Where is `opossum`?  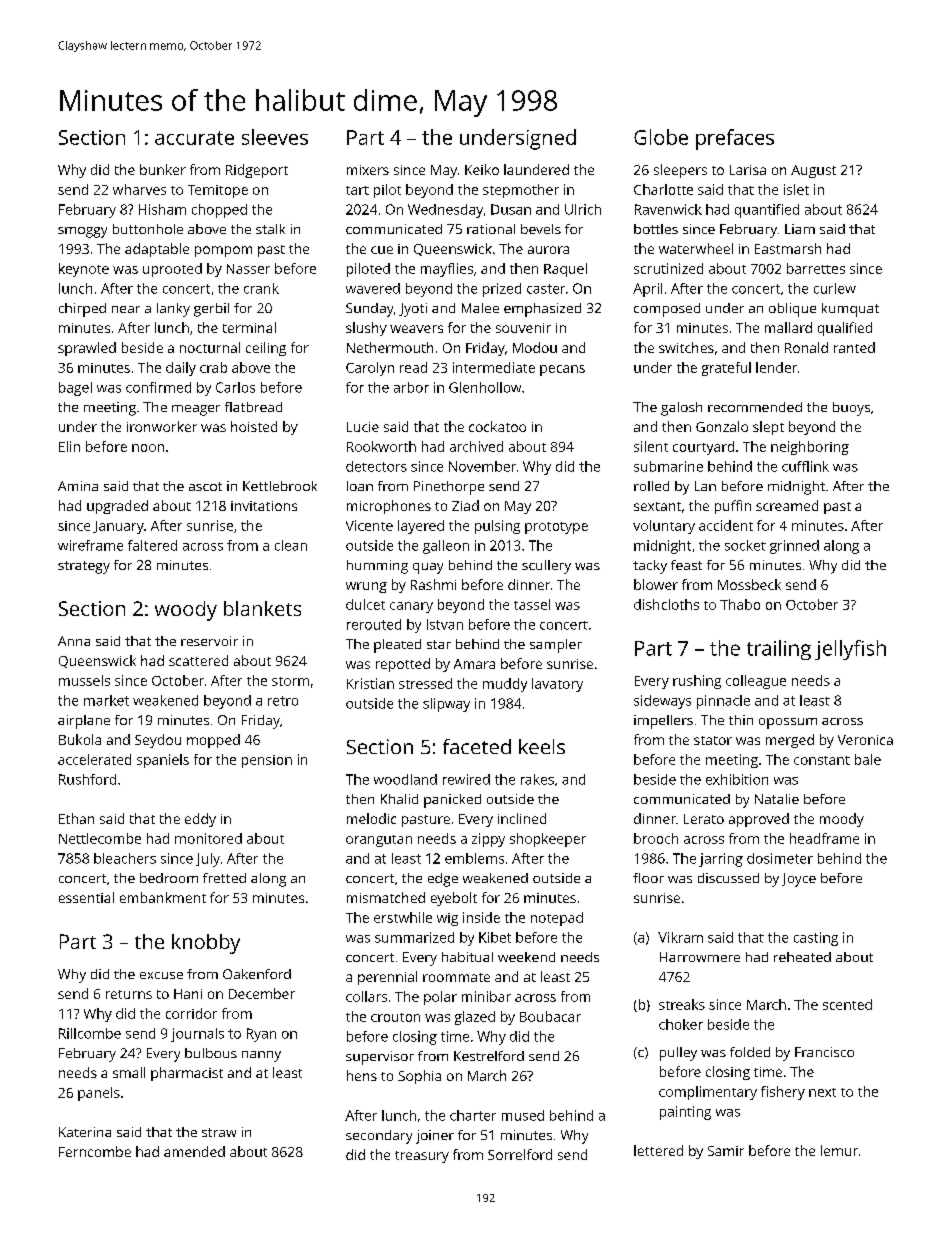
opossum is located at coordinates (788, 723).
